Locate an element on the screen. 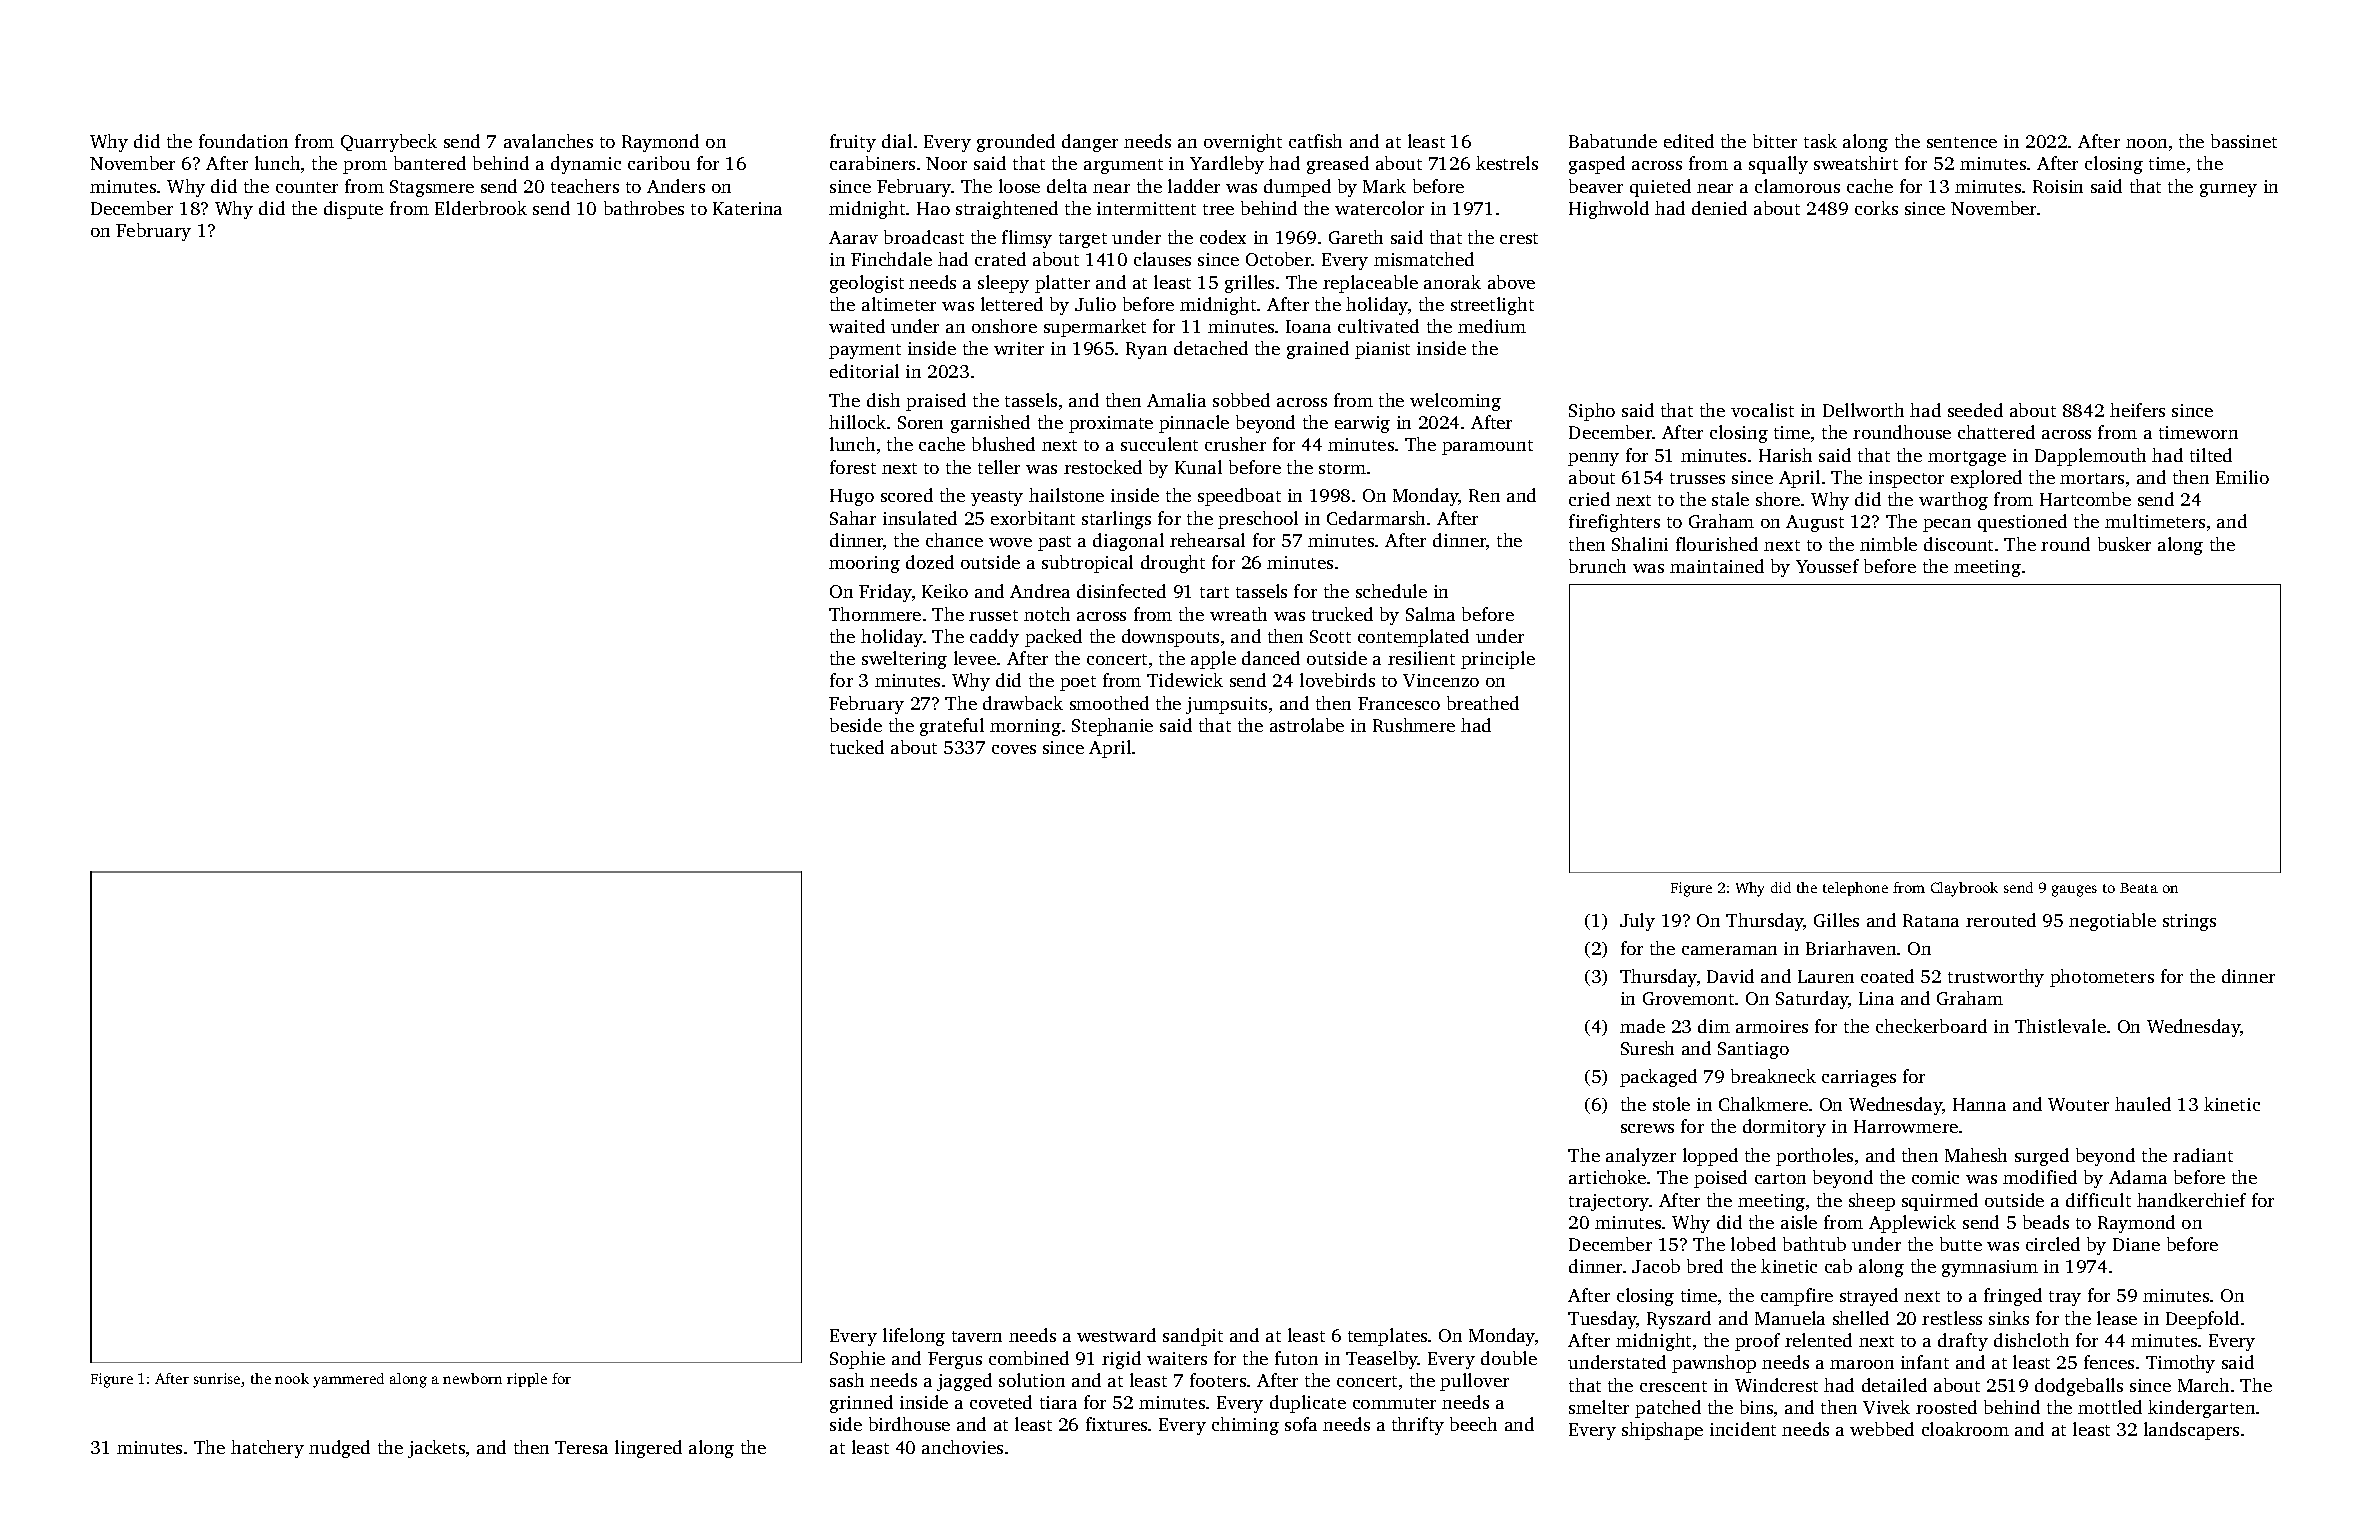  Quarrybeck is located at coordinates (389, 143).
